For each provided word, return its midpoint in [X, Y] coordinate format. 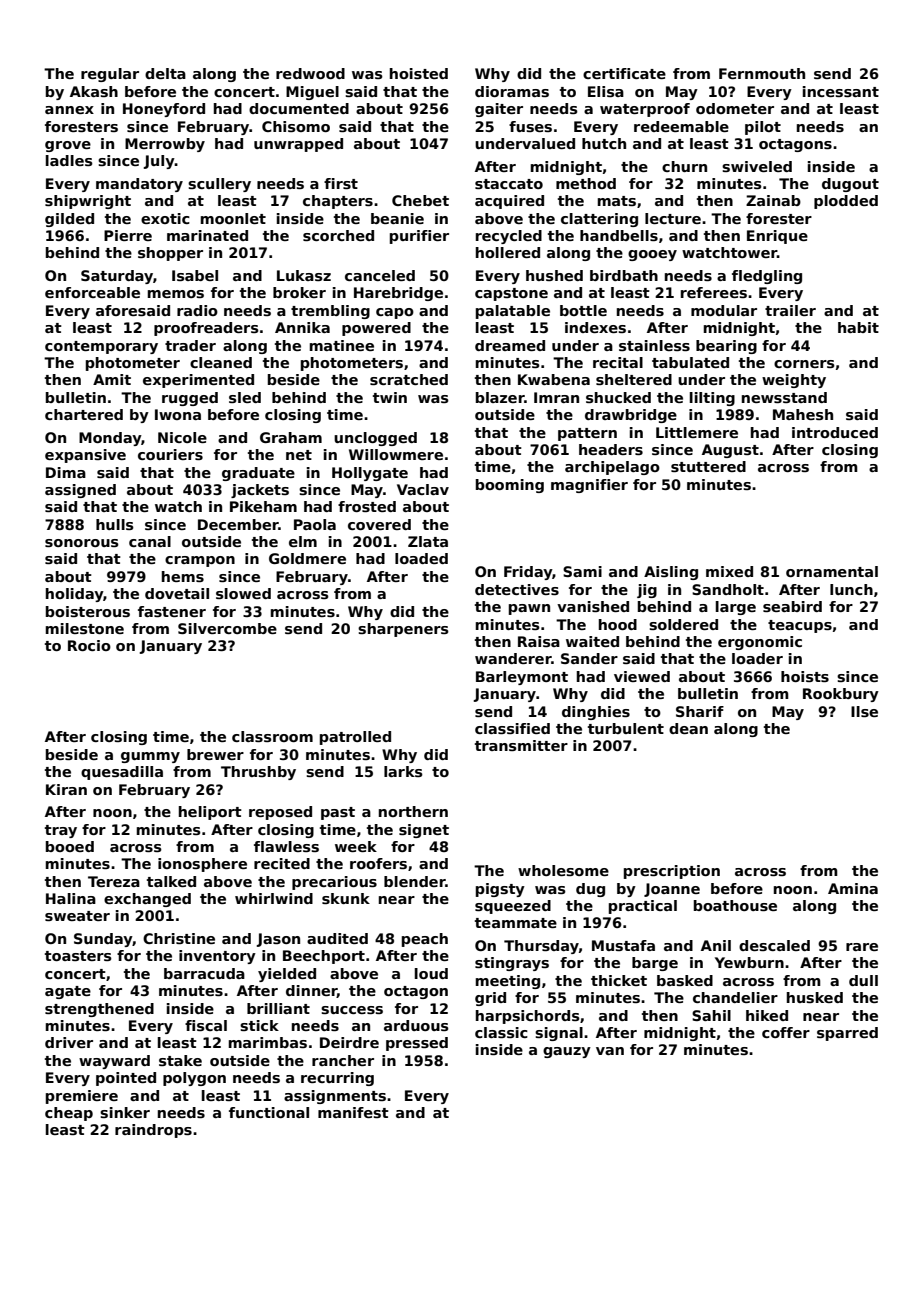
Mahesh [803, 414]
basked [685, 980]
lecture [673, 218]
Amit [112, 379]
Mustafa [623, 945]
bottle [583, 310]
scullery [219, 185]
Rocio [89, 645]
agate [68, 992]
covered [379, 524]
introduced [835, 432]
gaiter [499, 110]
